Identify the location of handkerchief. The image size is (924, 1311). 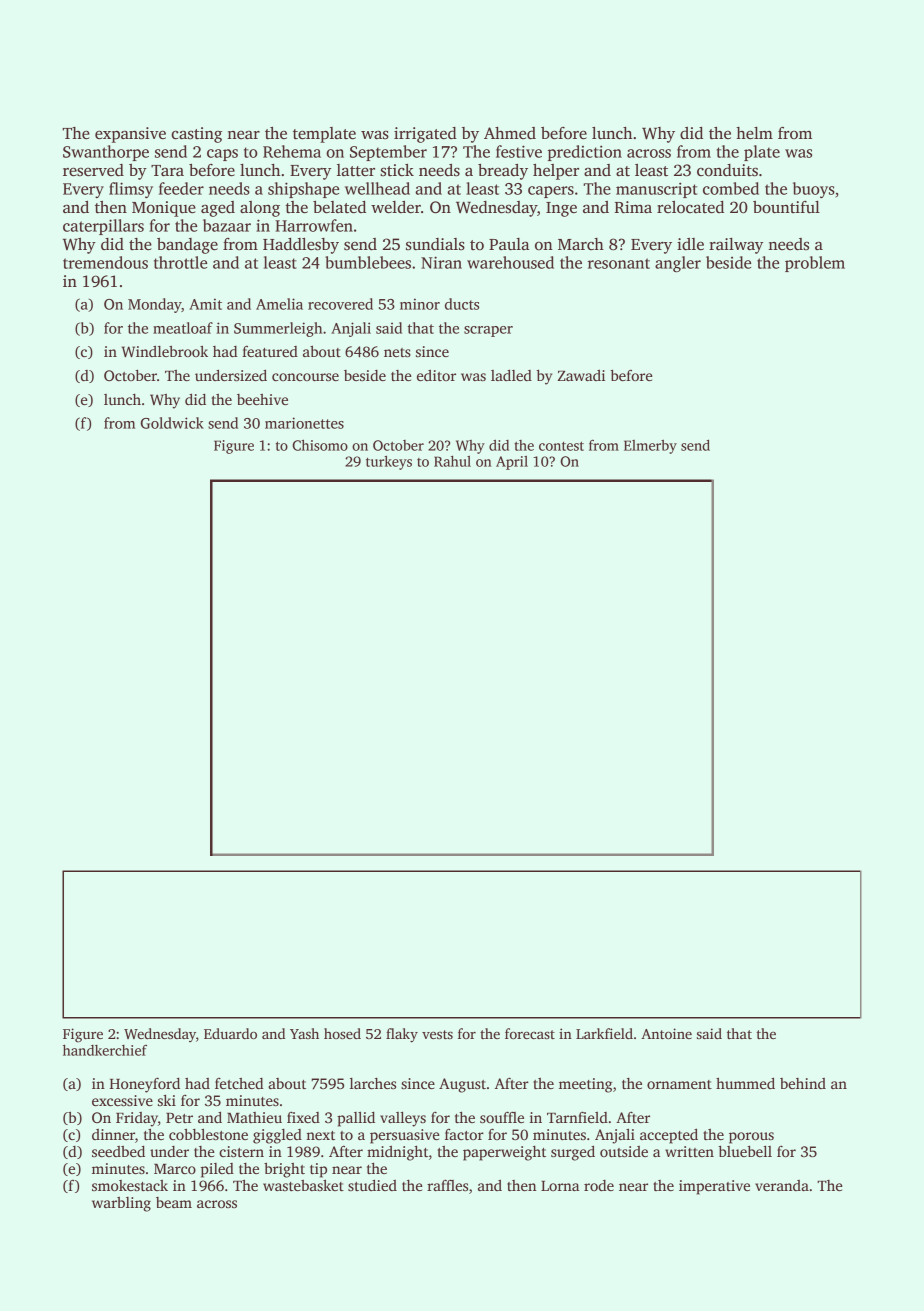
(105, 1050).
